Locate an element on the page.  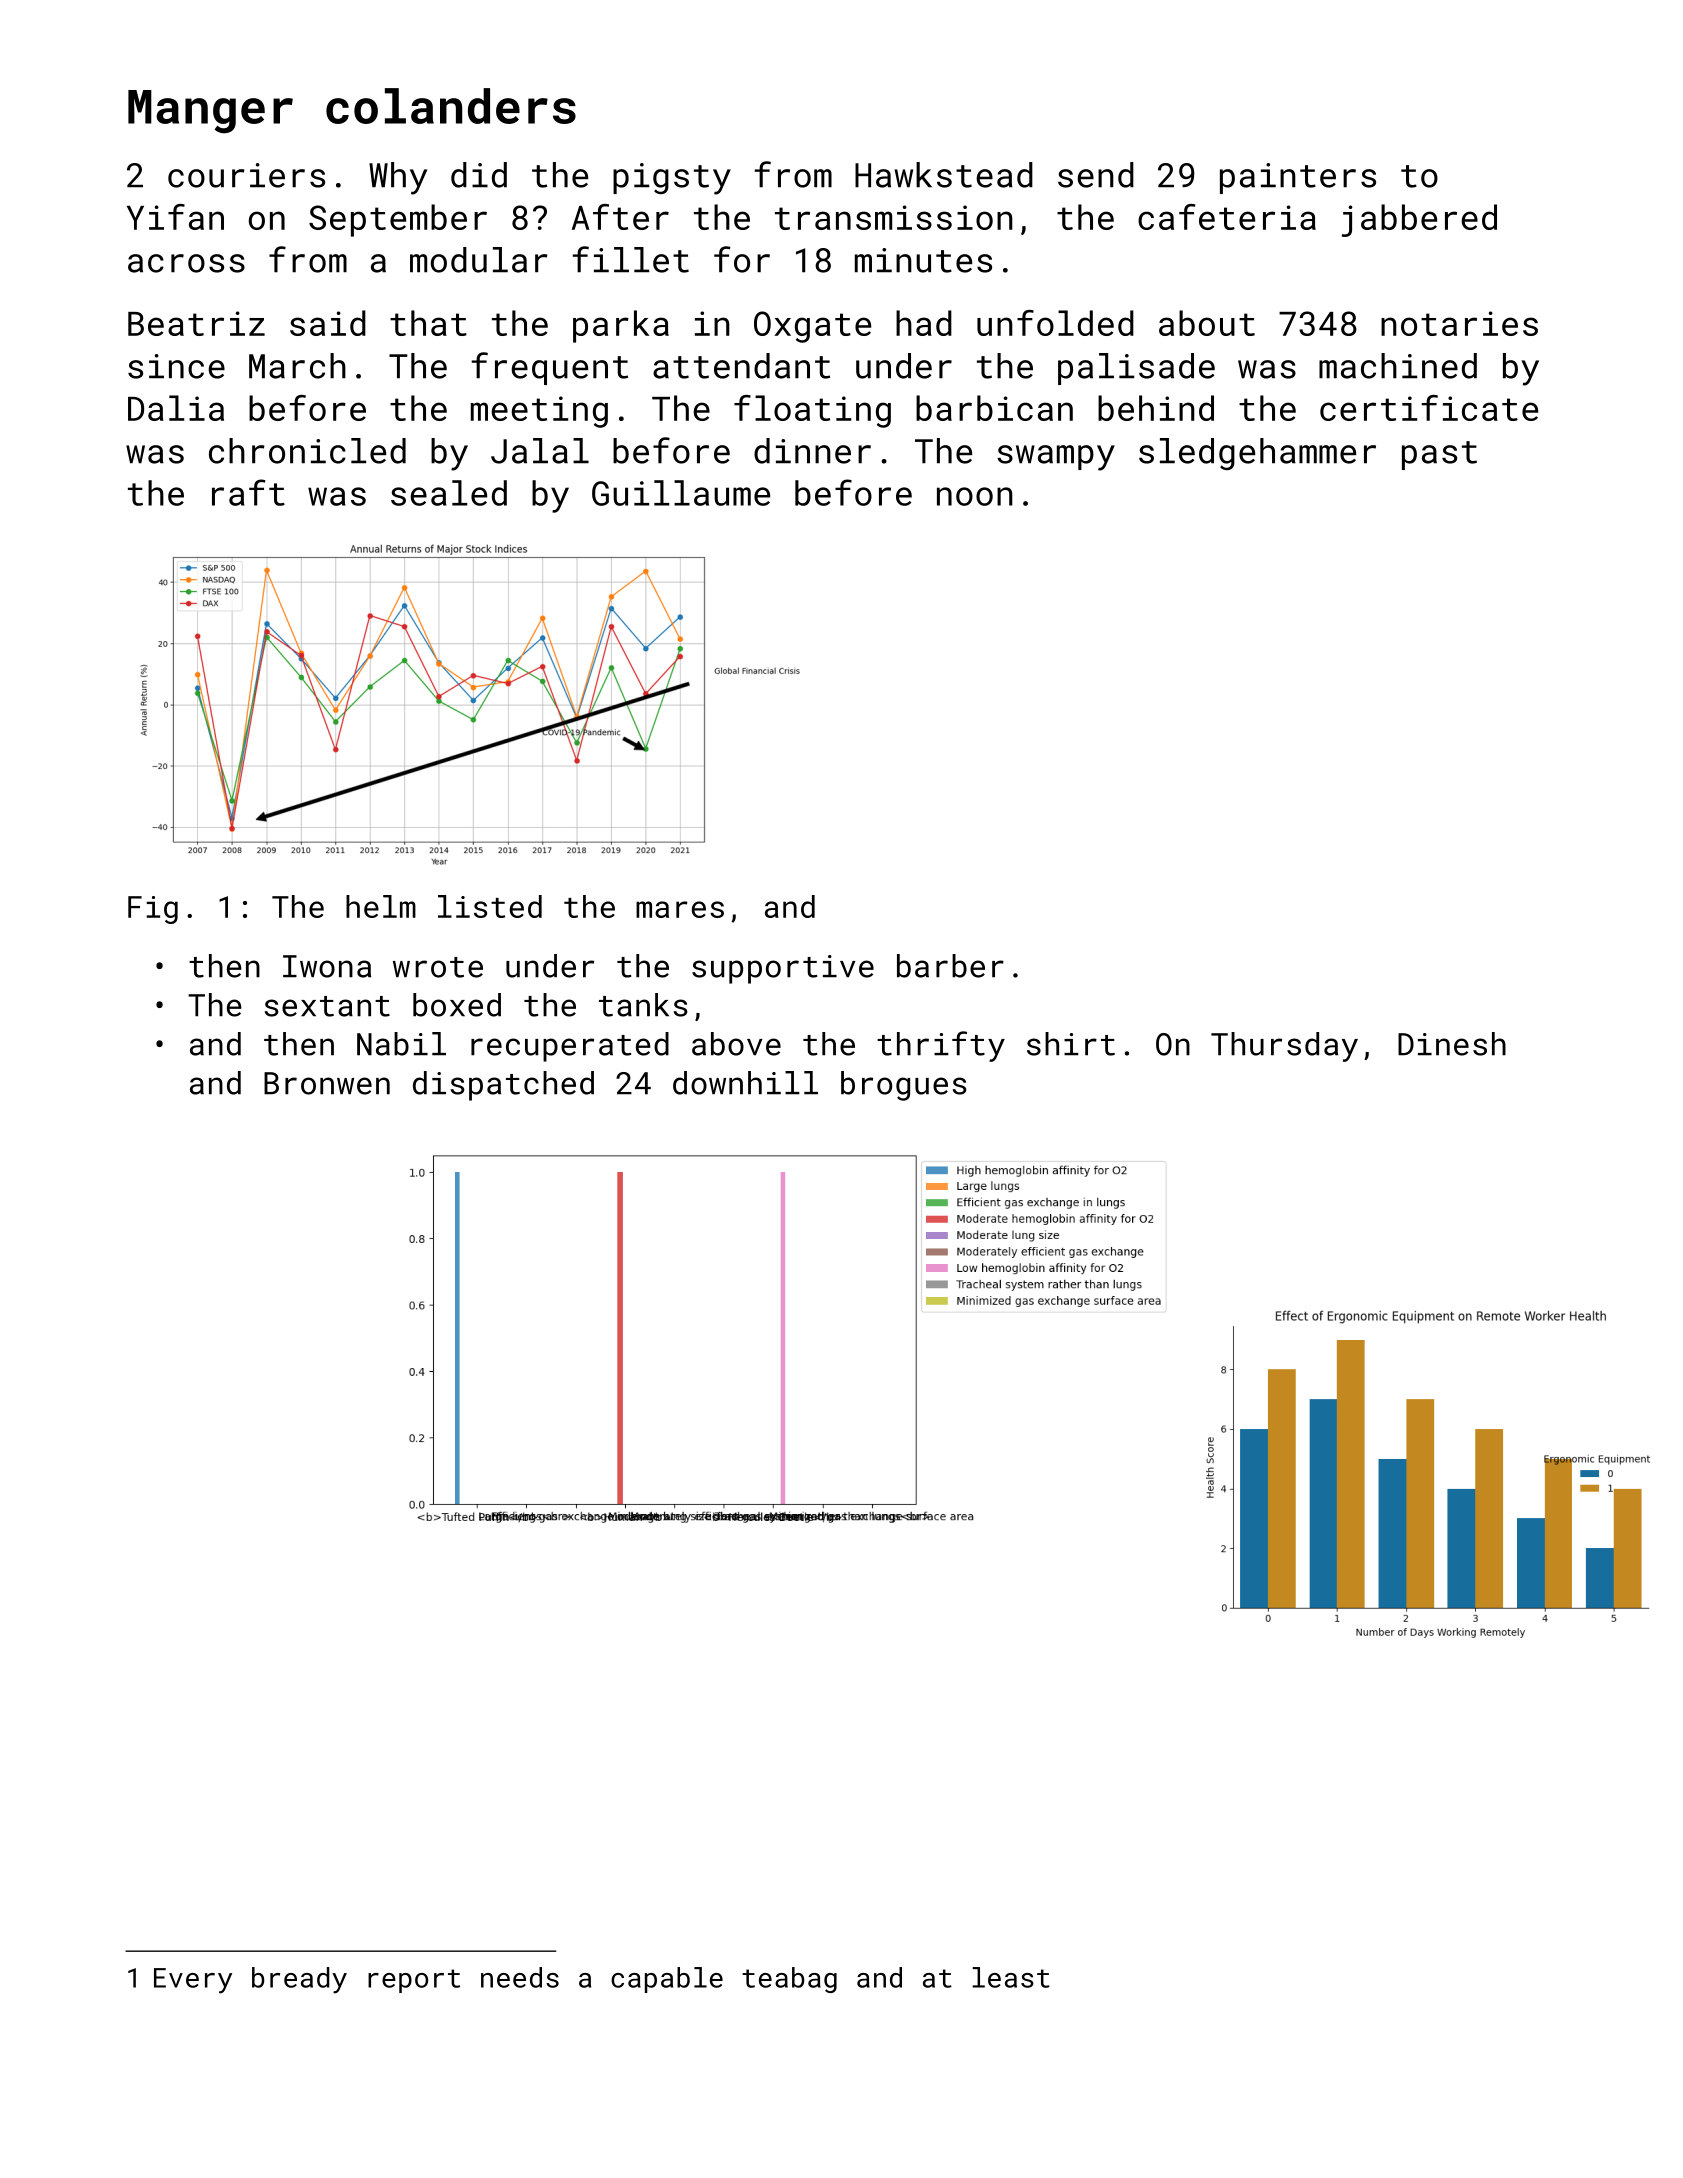
listed is located at coordinates (490, 906).
